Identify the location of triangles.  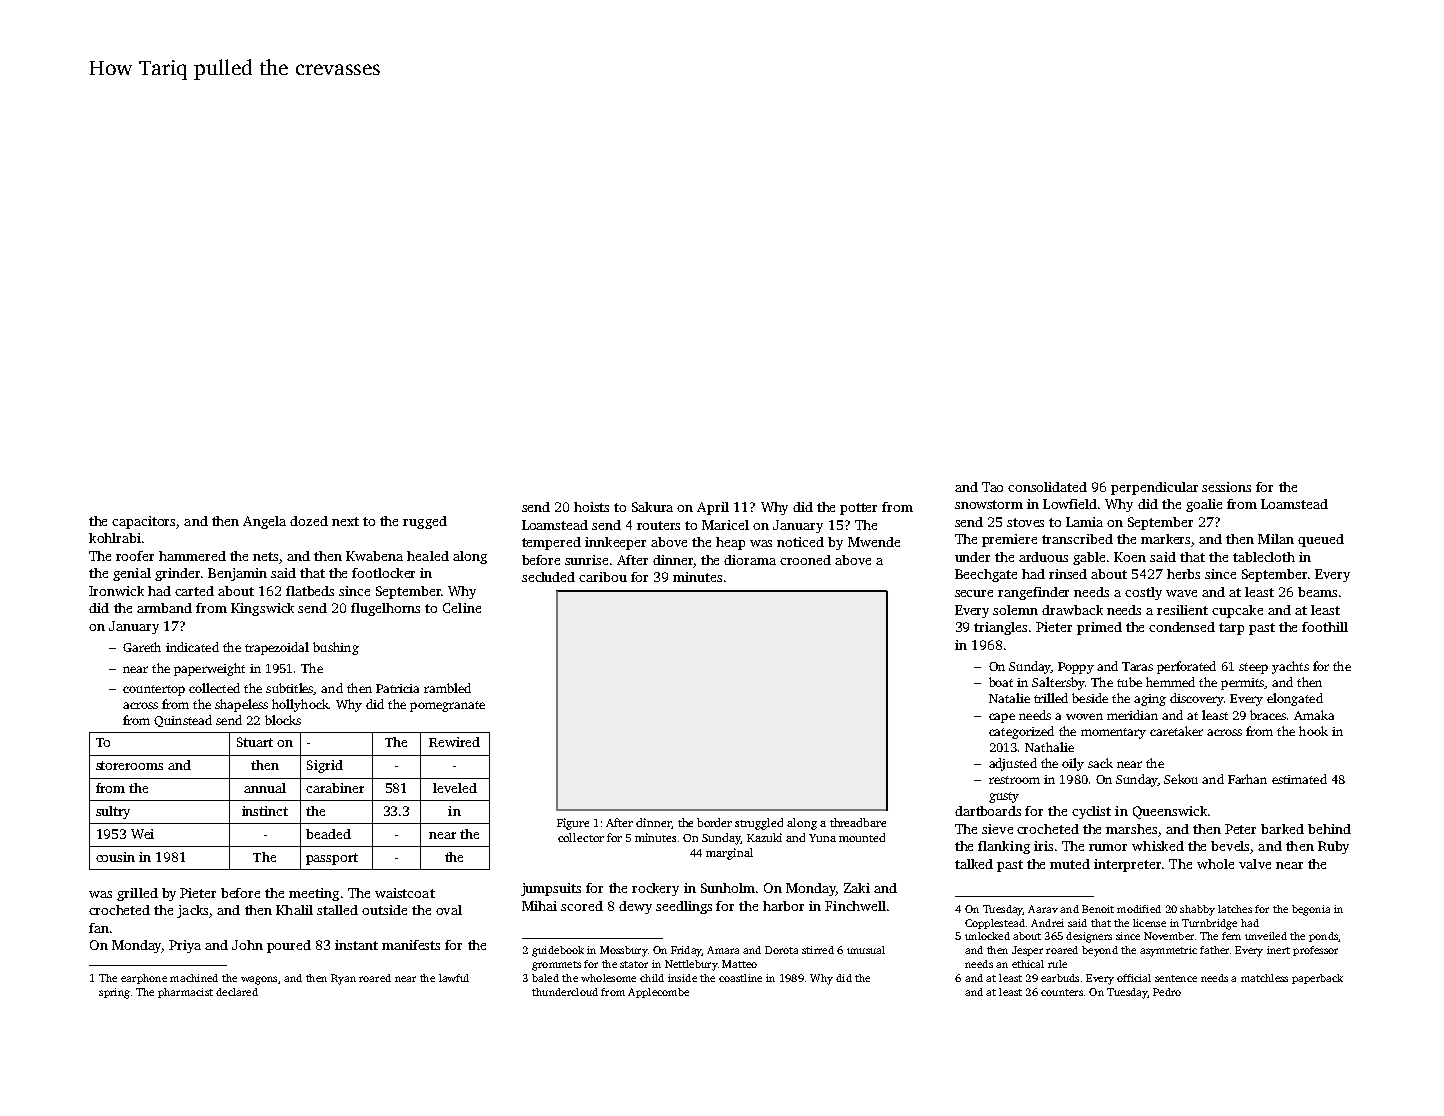
(1000, 628).
